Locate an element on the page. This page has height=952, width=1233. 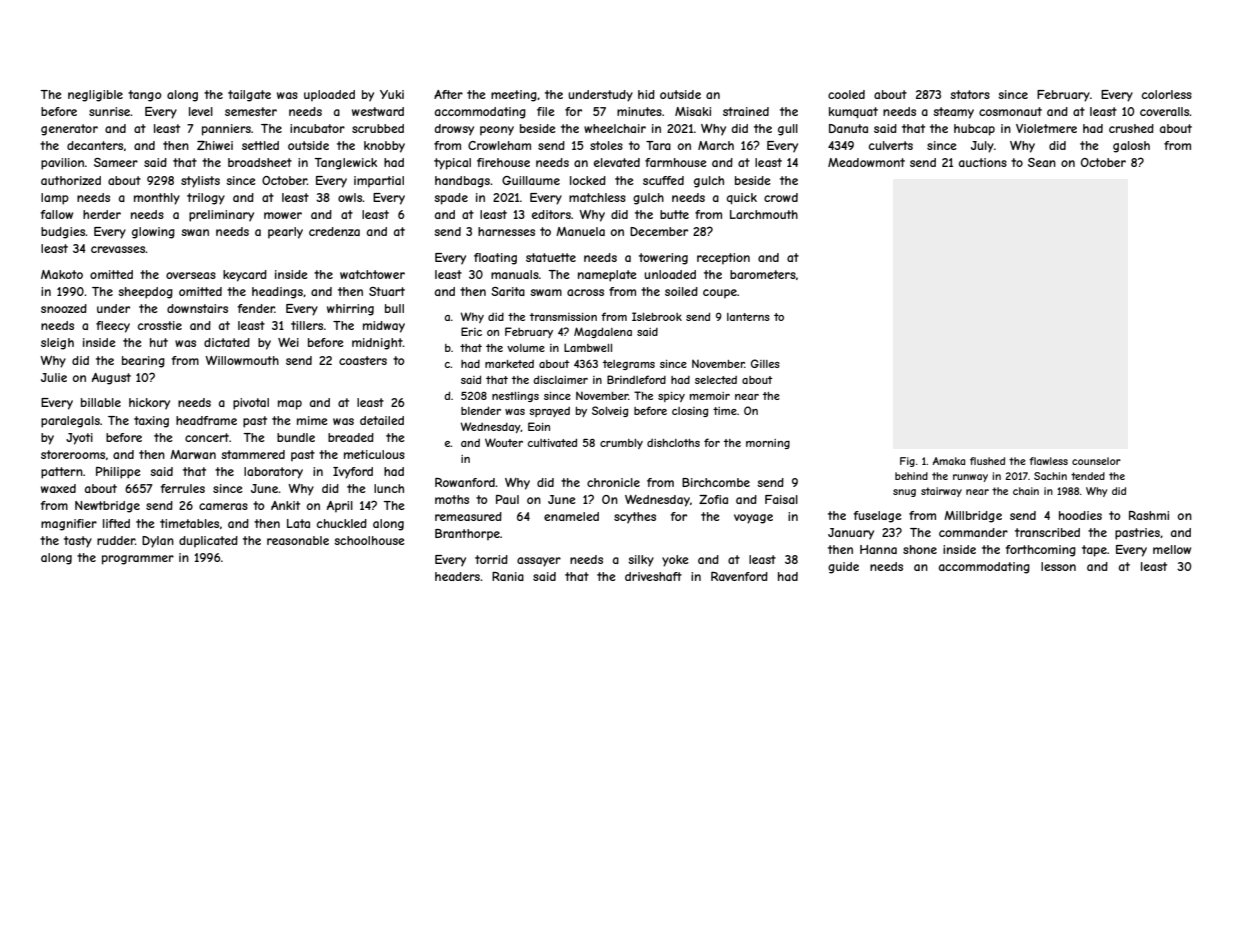
manuals is located at coordinates (515, 274).
